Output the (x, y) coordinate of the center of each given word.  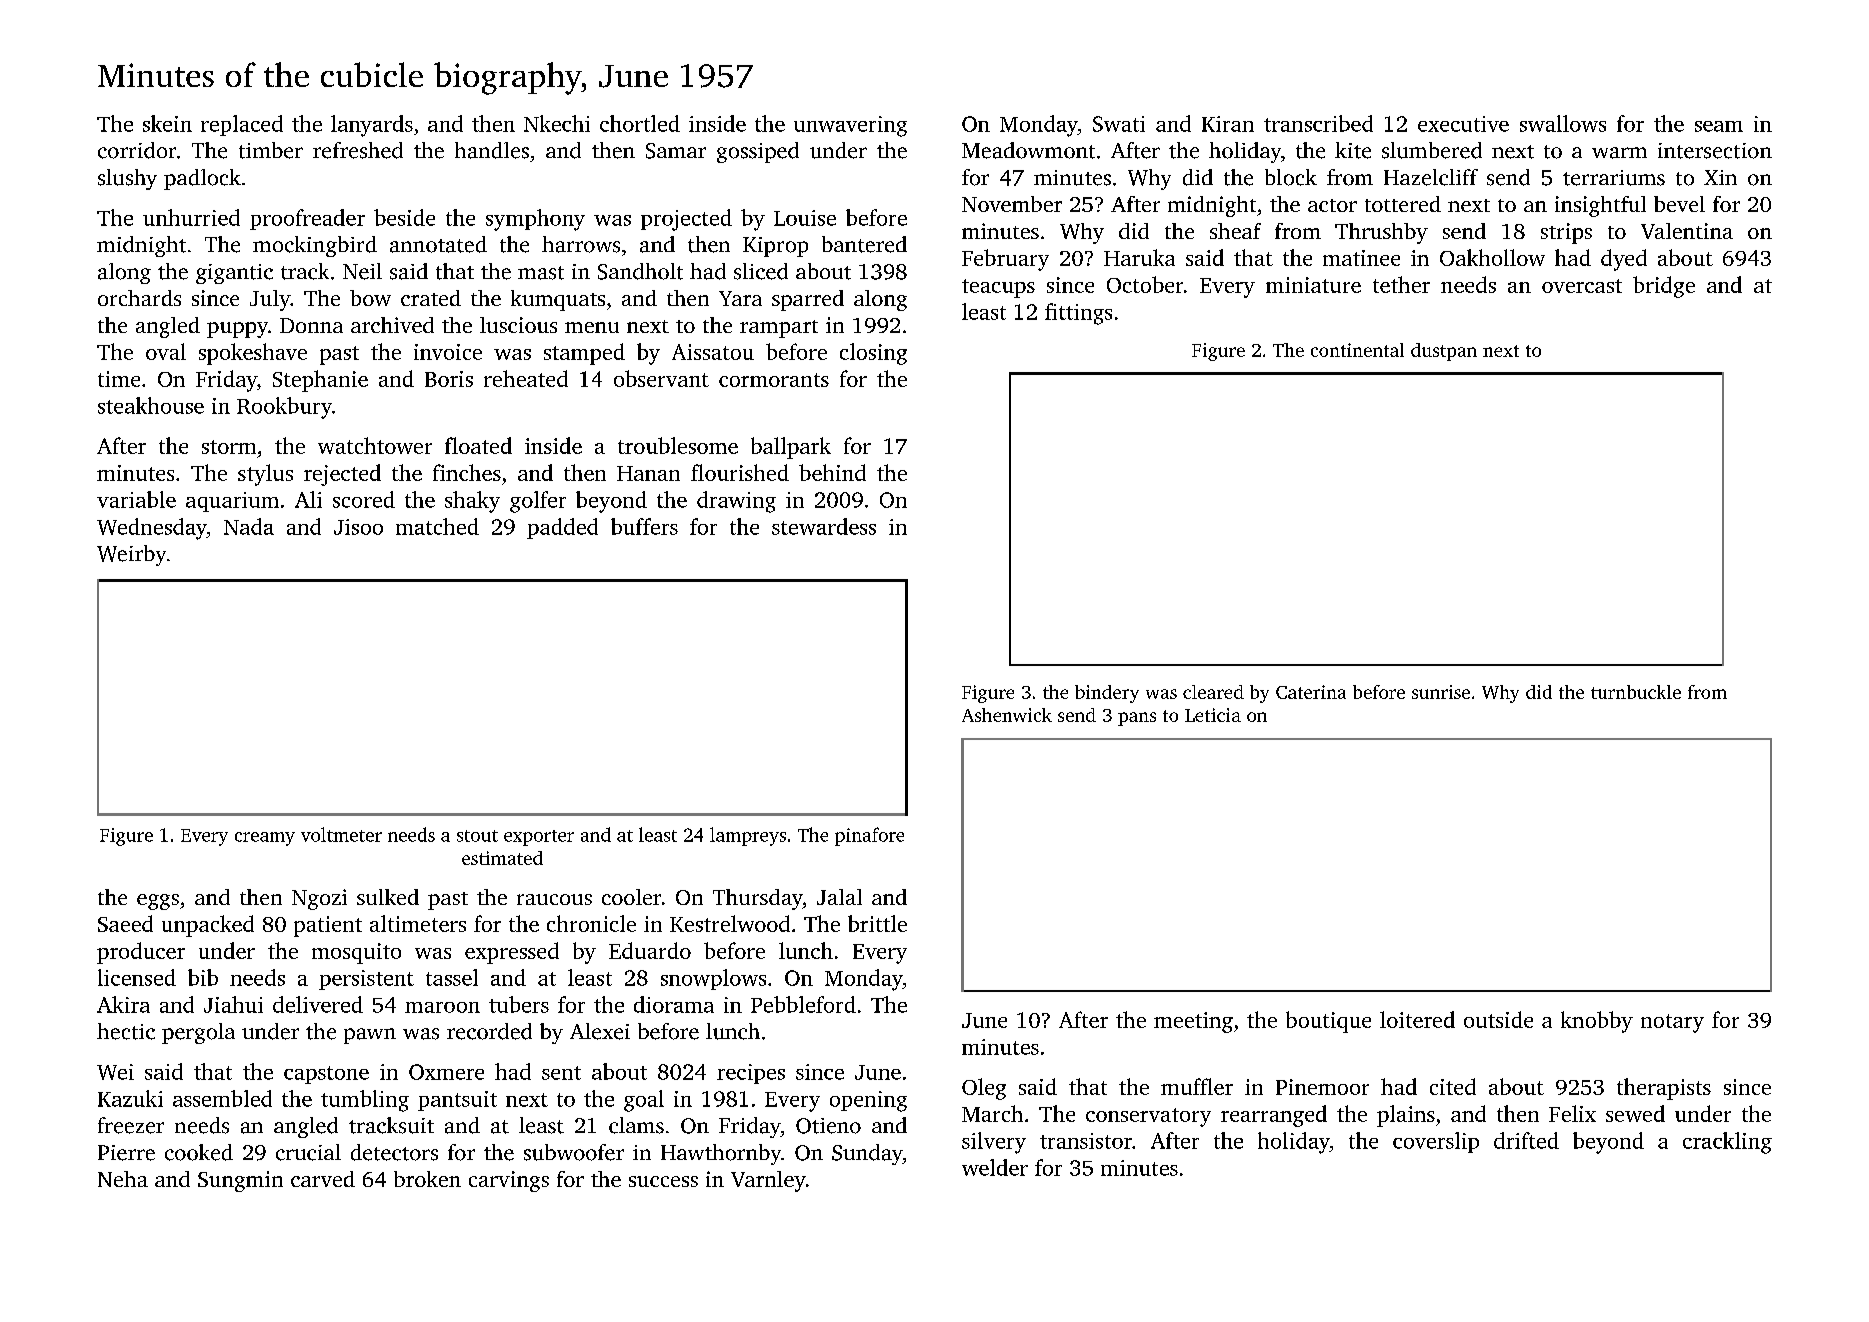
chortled (640, 123)
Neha (123, 1179)
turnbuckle (1636, 692)
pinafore (869, 836)
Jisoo (358, 527)
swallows (1563, 123)
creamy (265, 839)
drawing (736, 502)
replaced (242, 125)
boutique (1328, 1022)
